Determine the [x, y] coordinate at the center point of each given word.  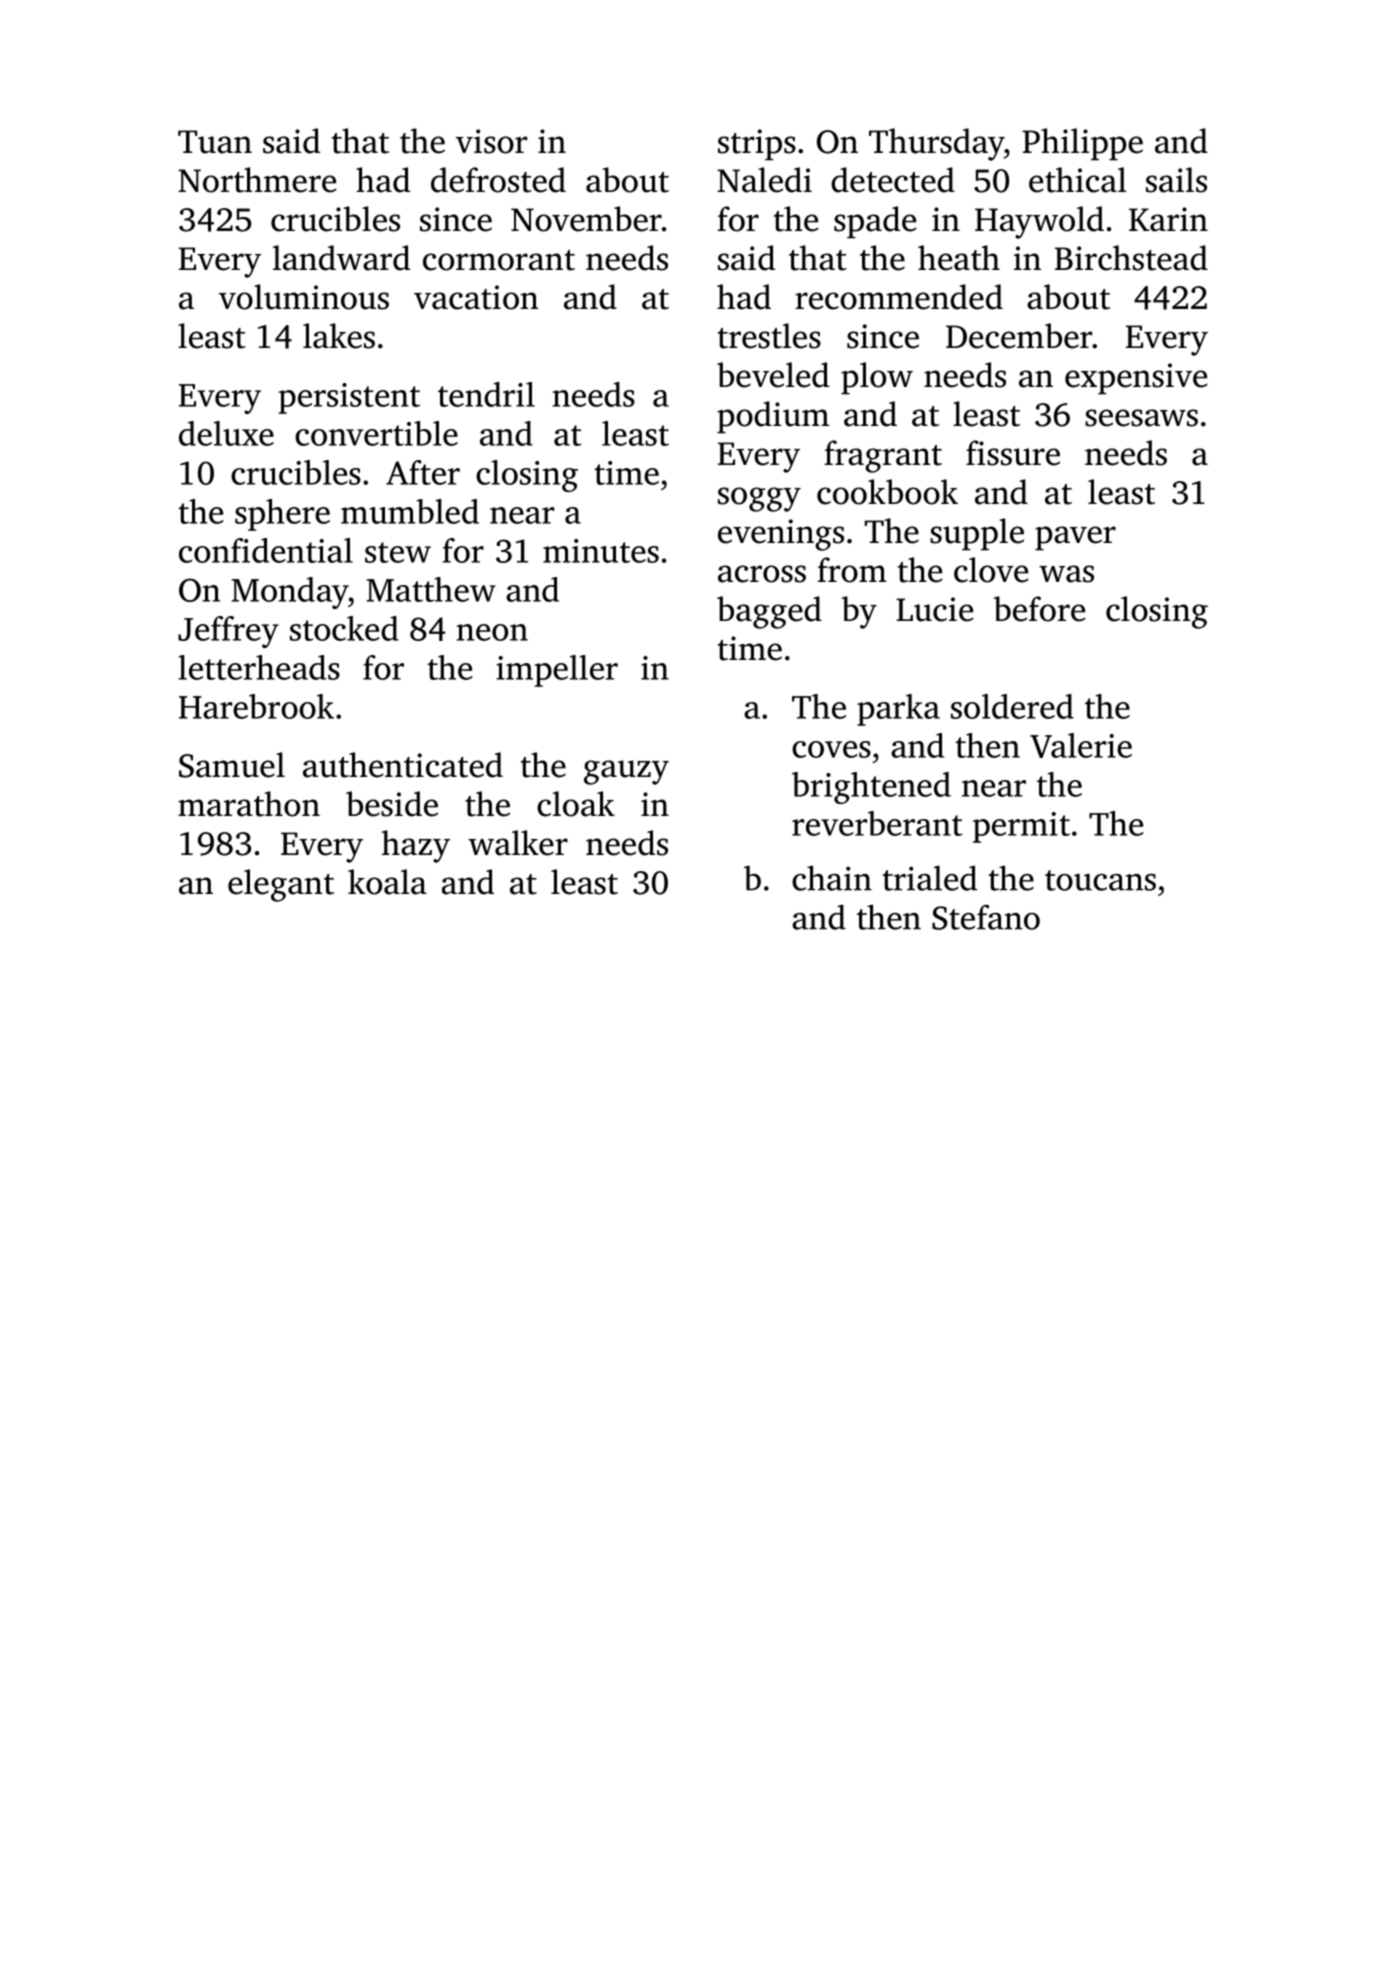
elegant [281, 885]
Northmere [257, 180]
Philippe [1082, 144]
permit [1021, 827]
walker [518, 843]
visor [491, 141]
